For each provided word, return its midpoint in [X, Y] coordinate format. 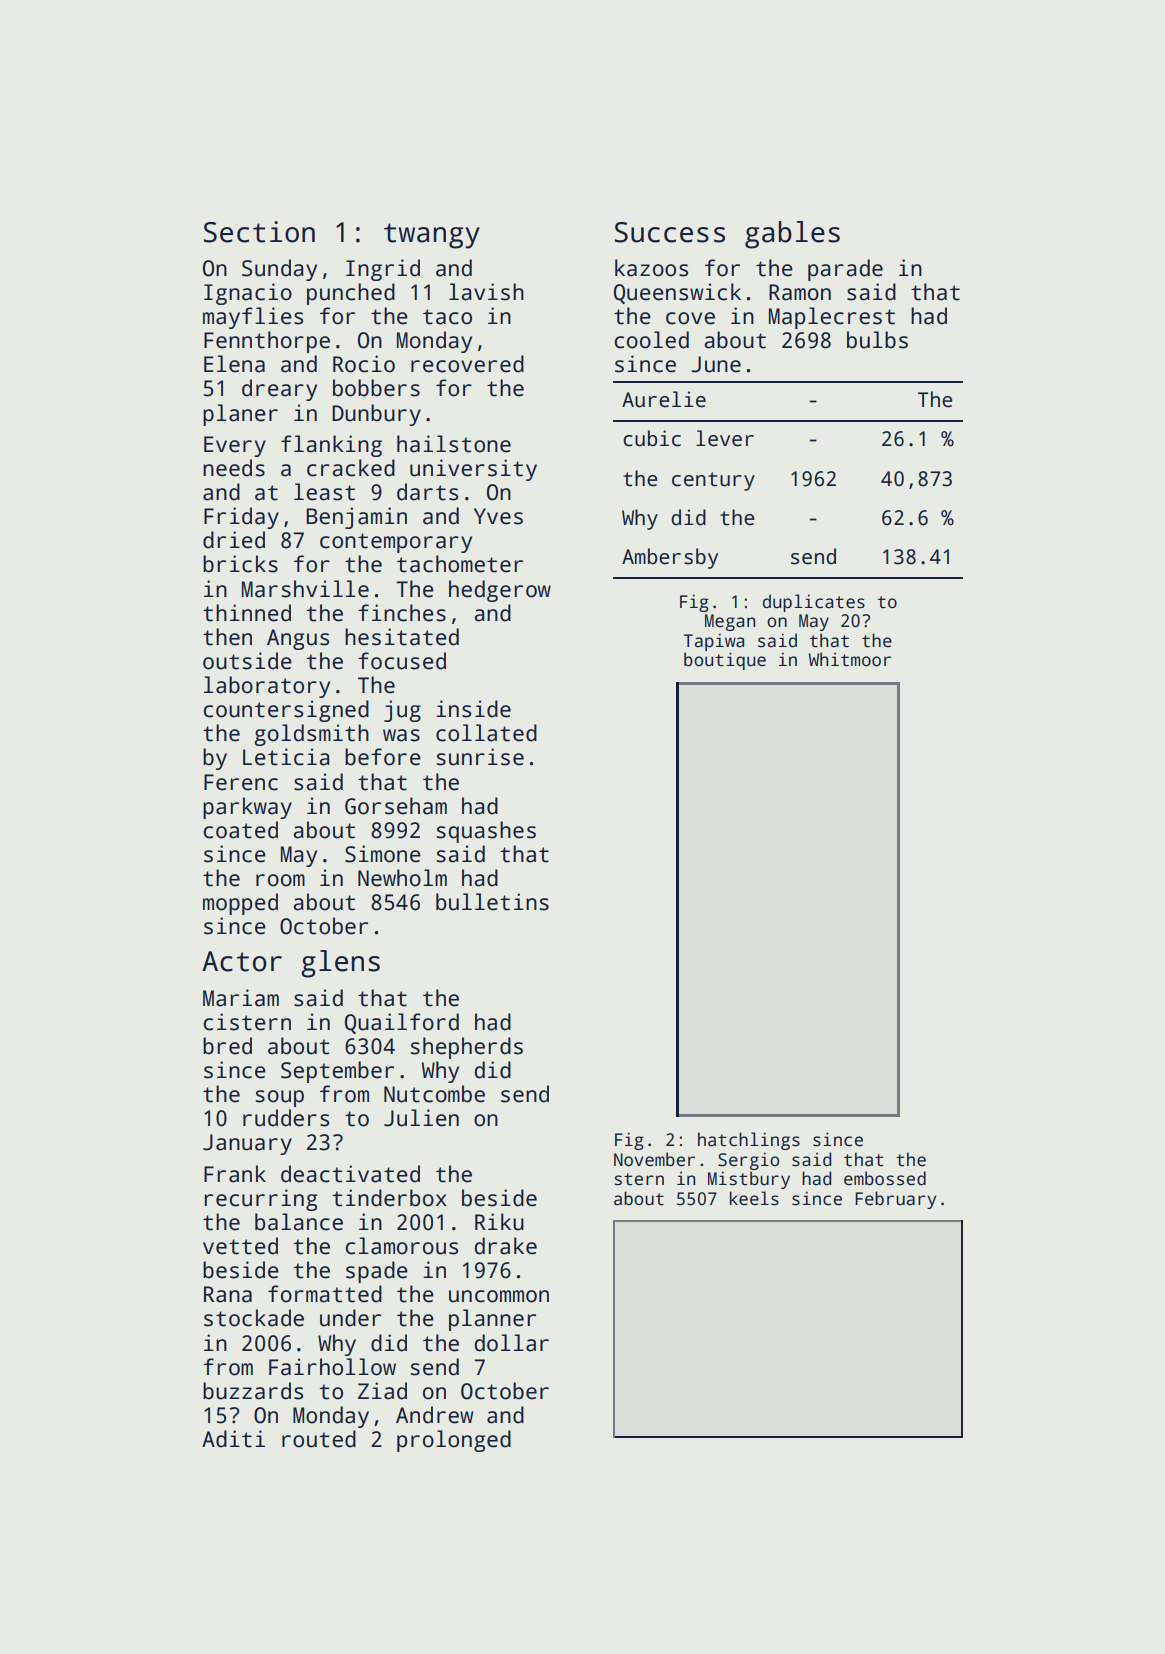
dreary [279, 390]
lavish [486, 292]
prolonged [454, 1441]
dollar [512, 1343]
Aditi [233, 1439]
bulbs [877, 340]
